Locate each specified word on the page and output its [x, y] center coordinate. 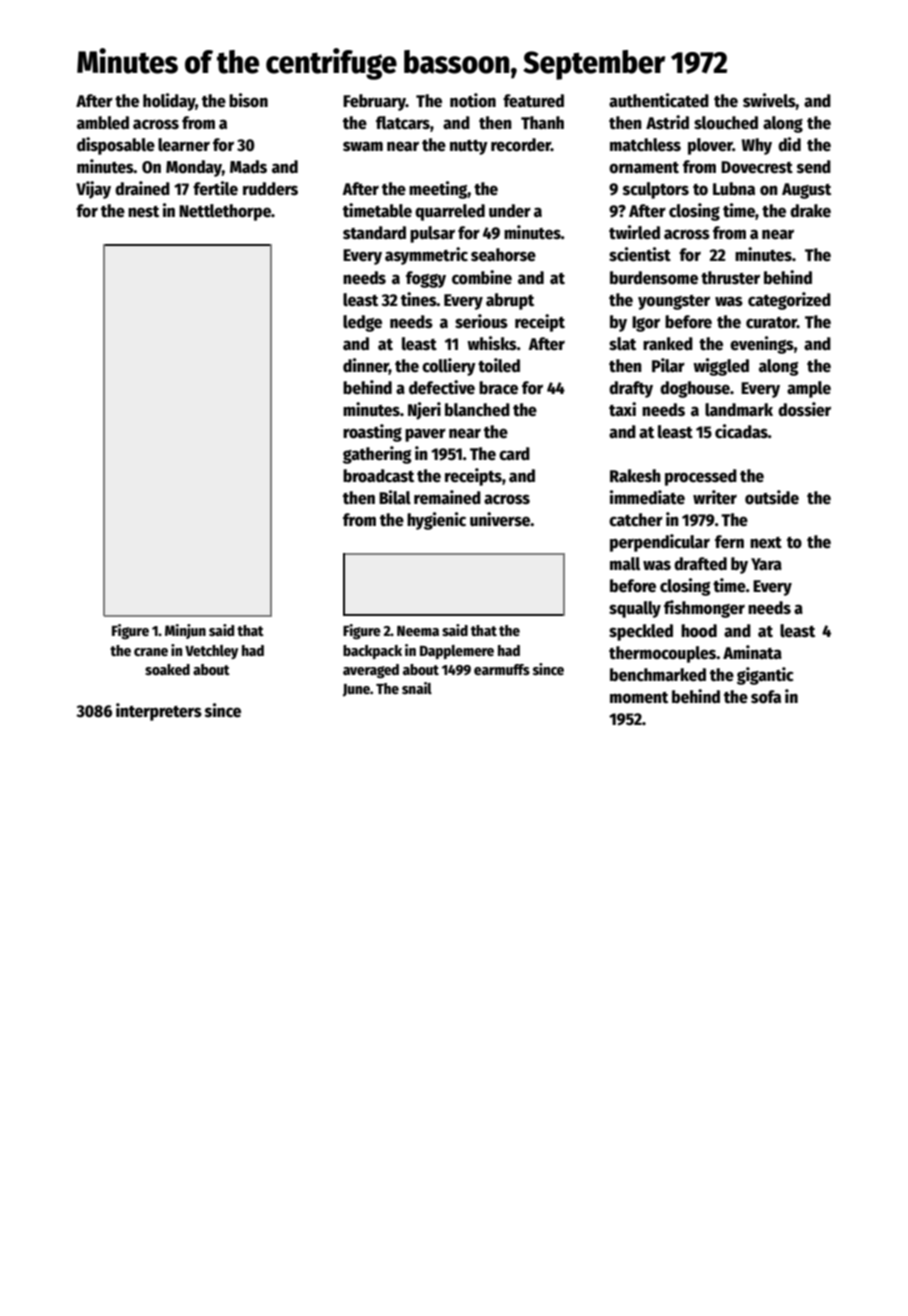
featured [533, 101]
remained [447, 497]
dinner [366, 366]
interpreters [159, 712]
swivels [769, 100]
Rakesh [635, 476]
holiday [169, 102]
